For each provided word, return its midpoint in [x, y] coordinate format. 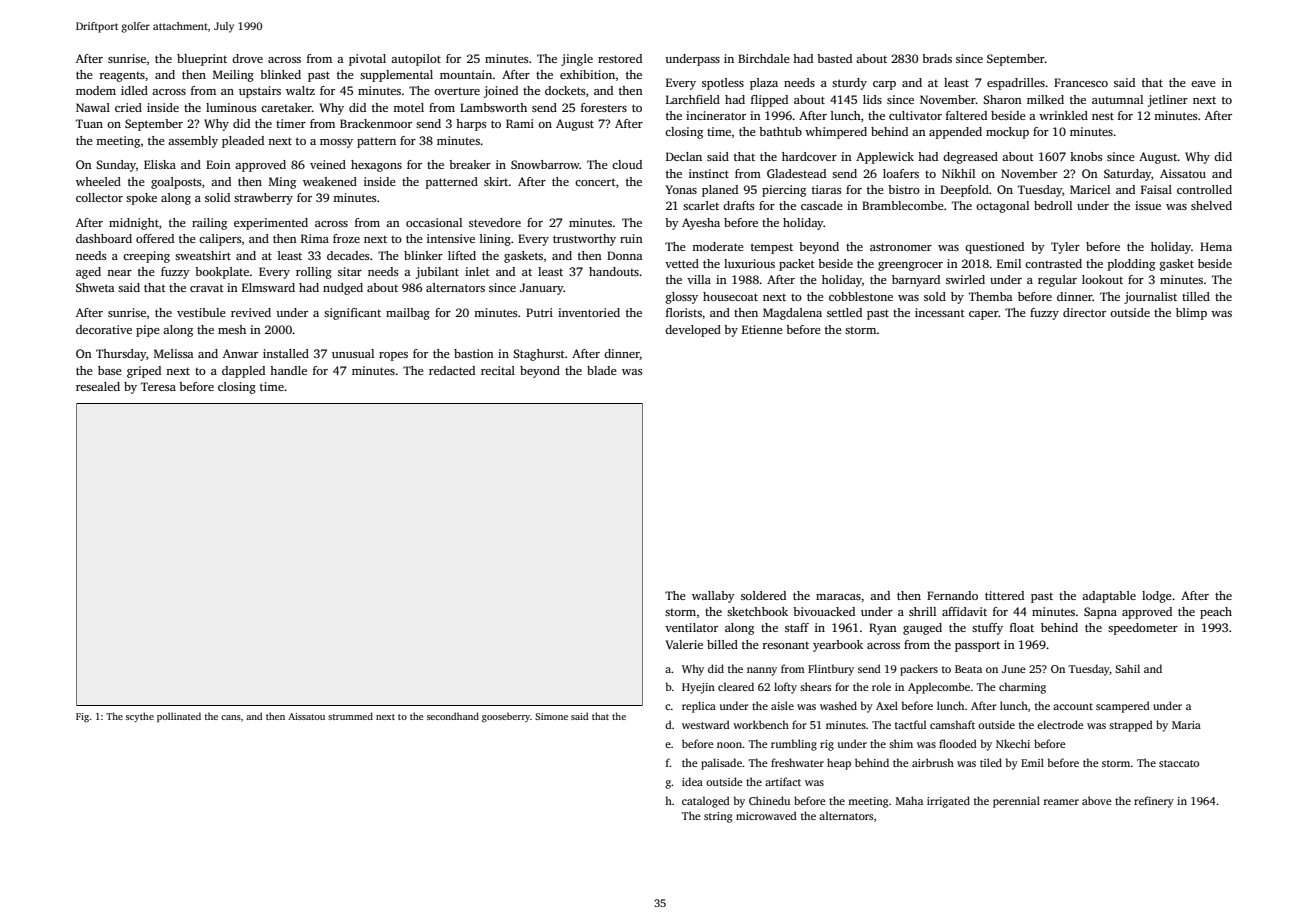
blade [602, 370]
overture [457, 91]
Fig [82, 718]
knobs [1086, 156]
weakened [330, 181]
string [718, 817]
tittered [1004, 595]
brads [937, 58]
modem [96, 90]
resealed [98, 386]
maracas [838, 597]
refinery [1154, 802]
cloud [627, 164]
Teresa [158, 386]
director [1084, 312]
